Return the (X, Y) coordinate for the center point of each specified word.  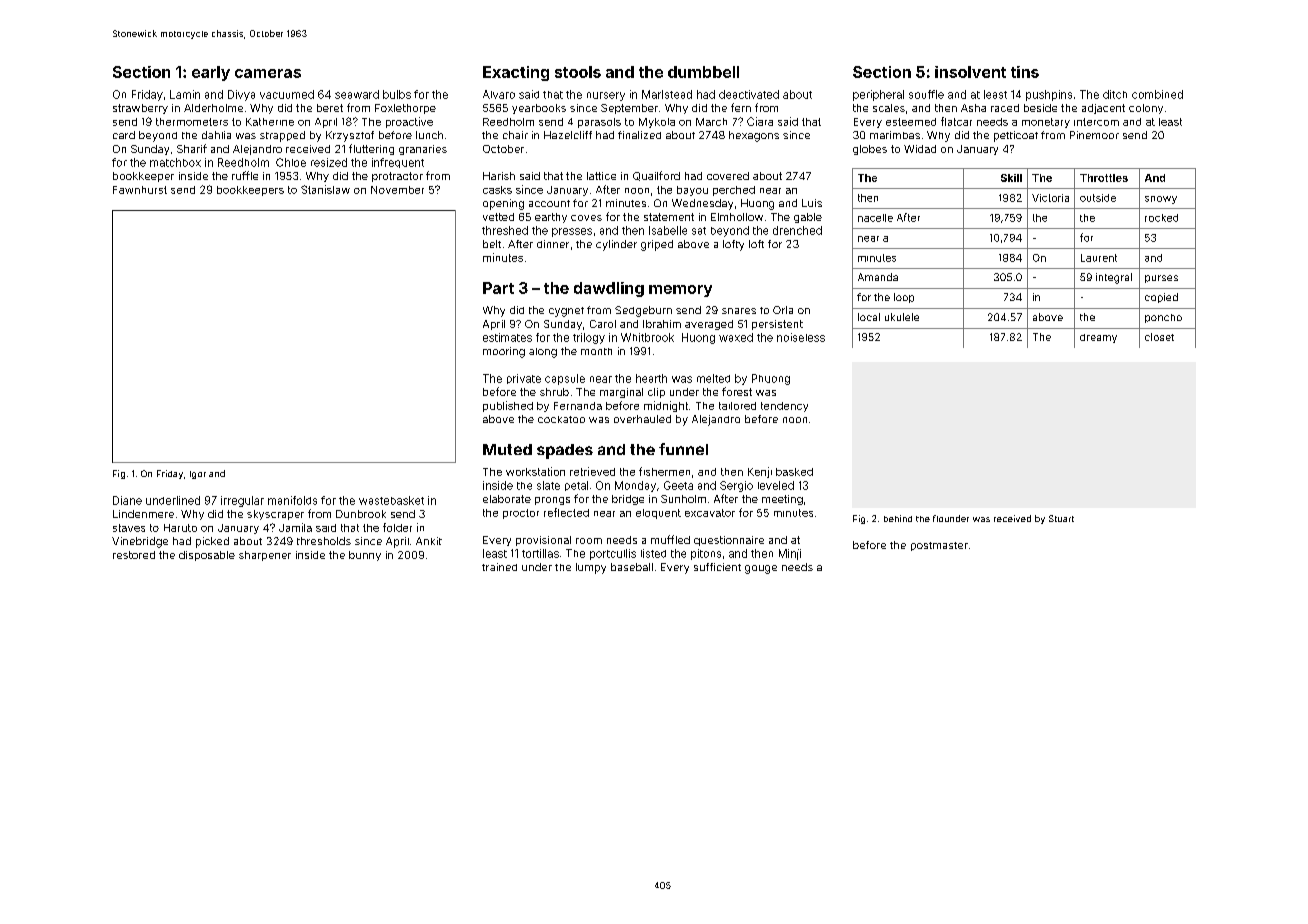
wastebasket (391, 500)
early (211, 73)
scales (889, 108)
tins (1025, 72)
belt (492, 244)
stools (578, 72)
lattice (601, 176)
